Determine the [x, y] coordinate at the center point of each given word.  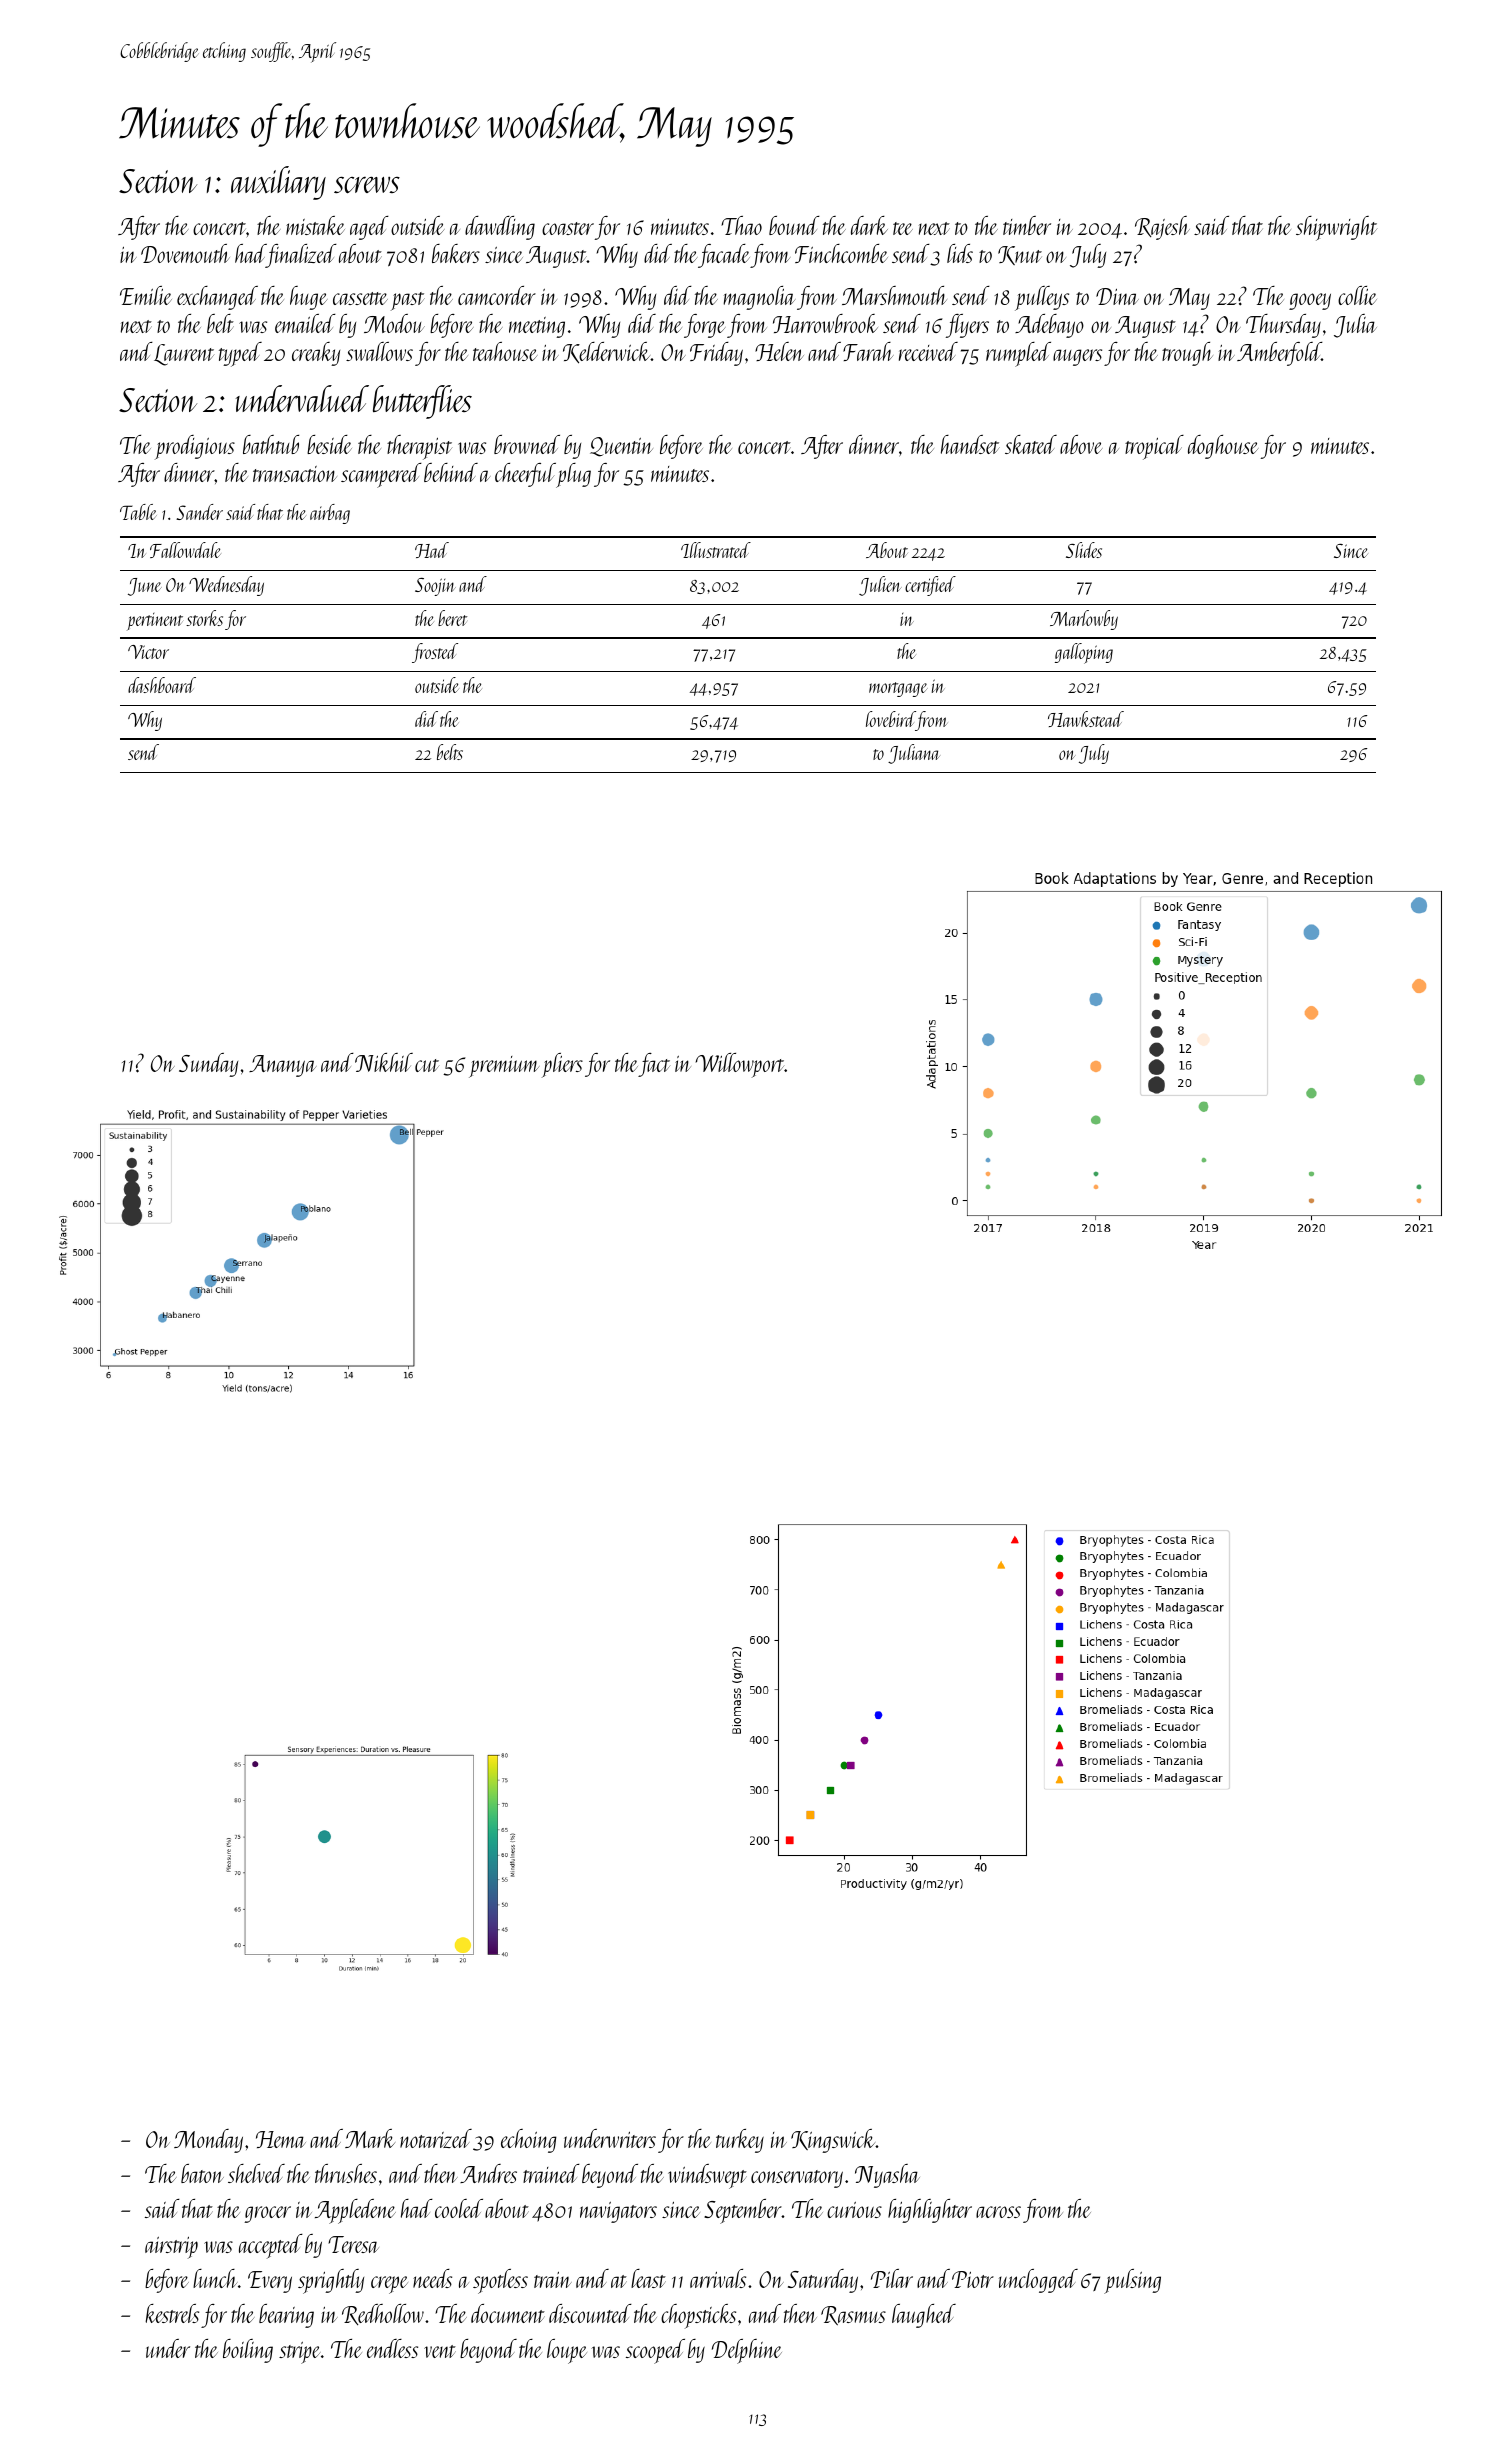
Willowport [739, 1065]
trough [1187, 354]
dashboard [162, 685]
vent [440, 2351]
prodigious [195, 447]
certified [930, 586]
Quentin [621, 447]
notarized [436, 2138]
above [1081, 444]
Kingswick [833, 2141]
